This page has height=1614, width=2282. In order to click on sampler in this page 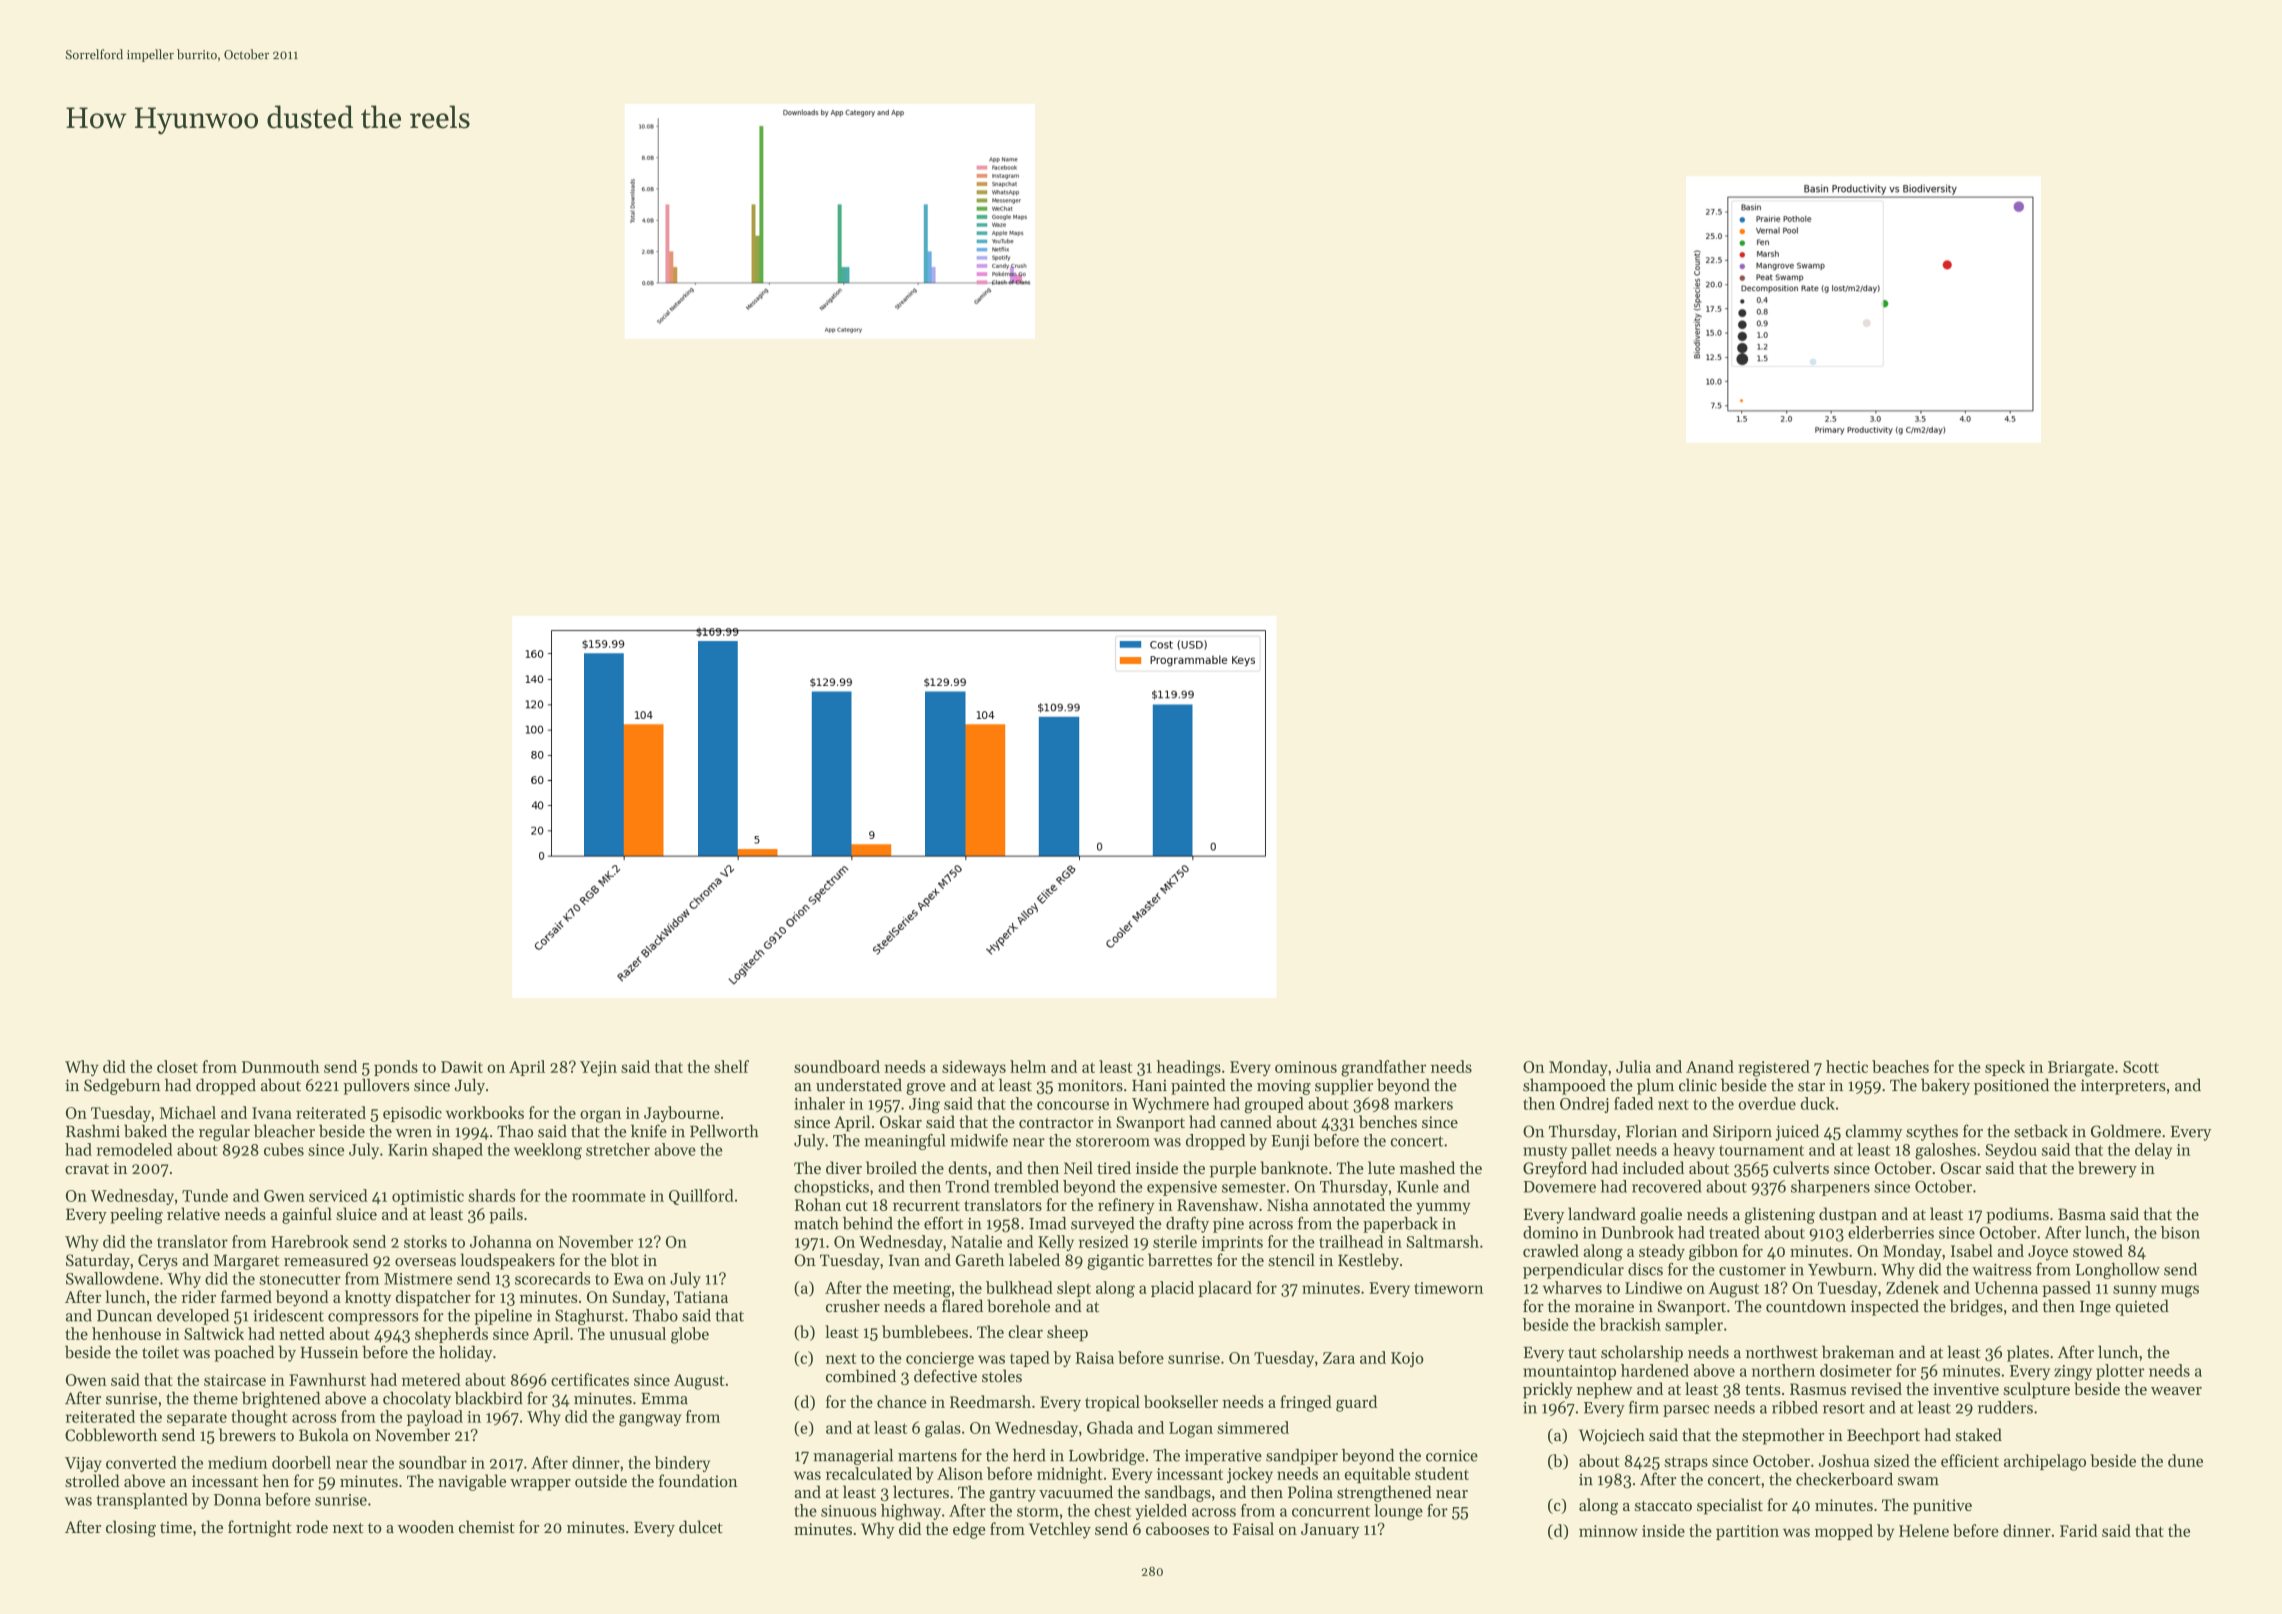, I will do `click(1694, 1326)`.
